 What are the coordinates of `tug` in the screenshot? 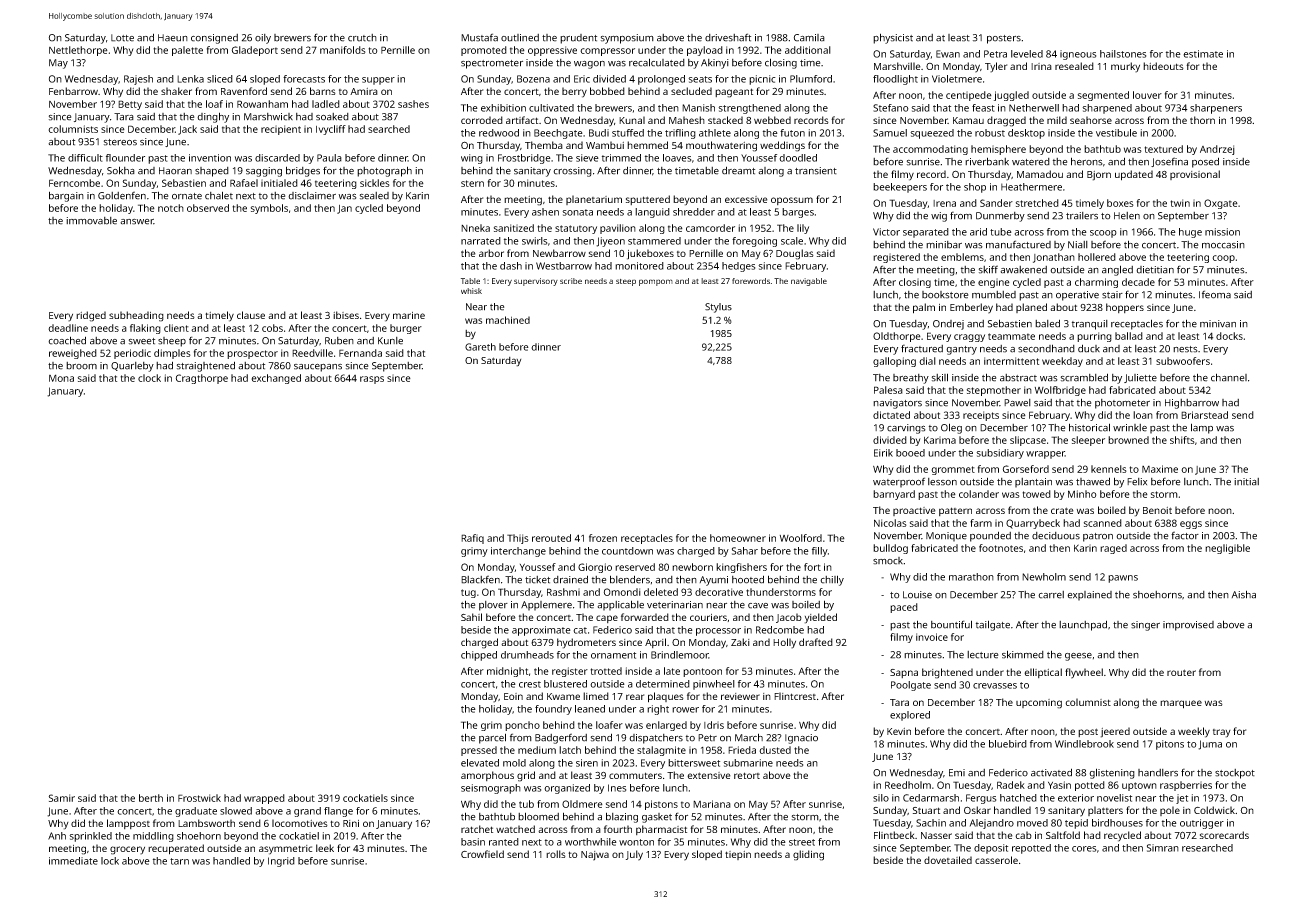 It's located at (468, 593).
